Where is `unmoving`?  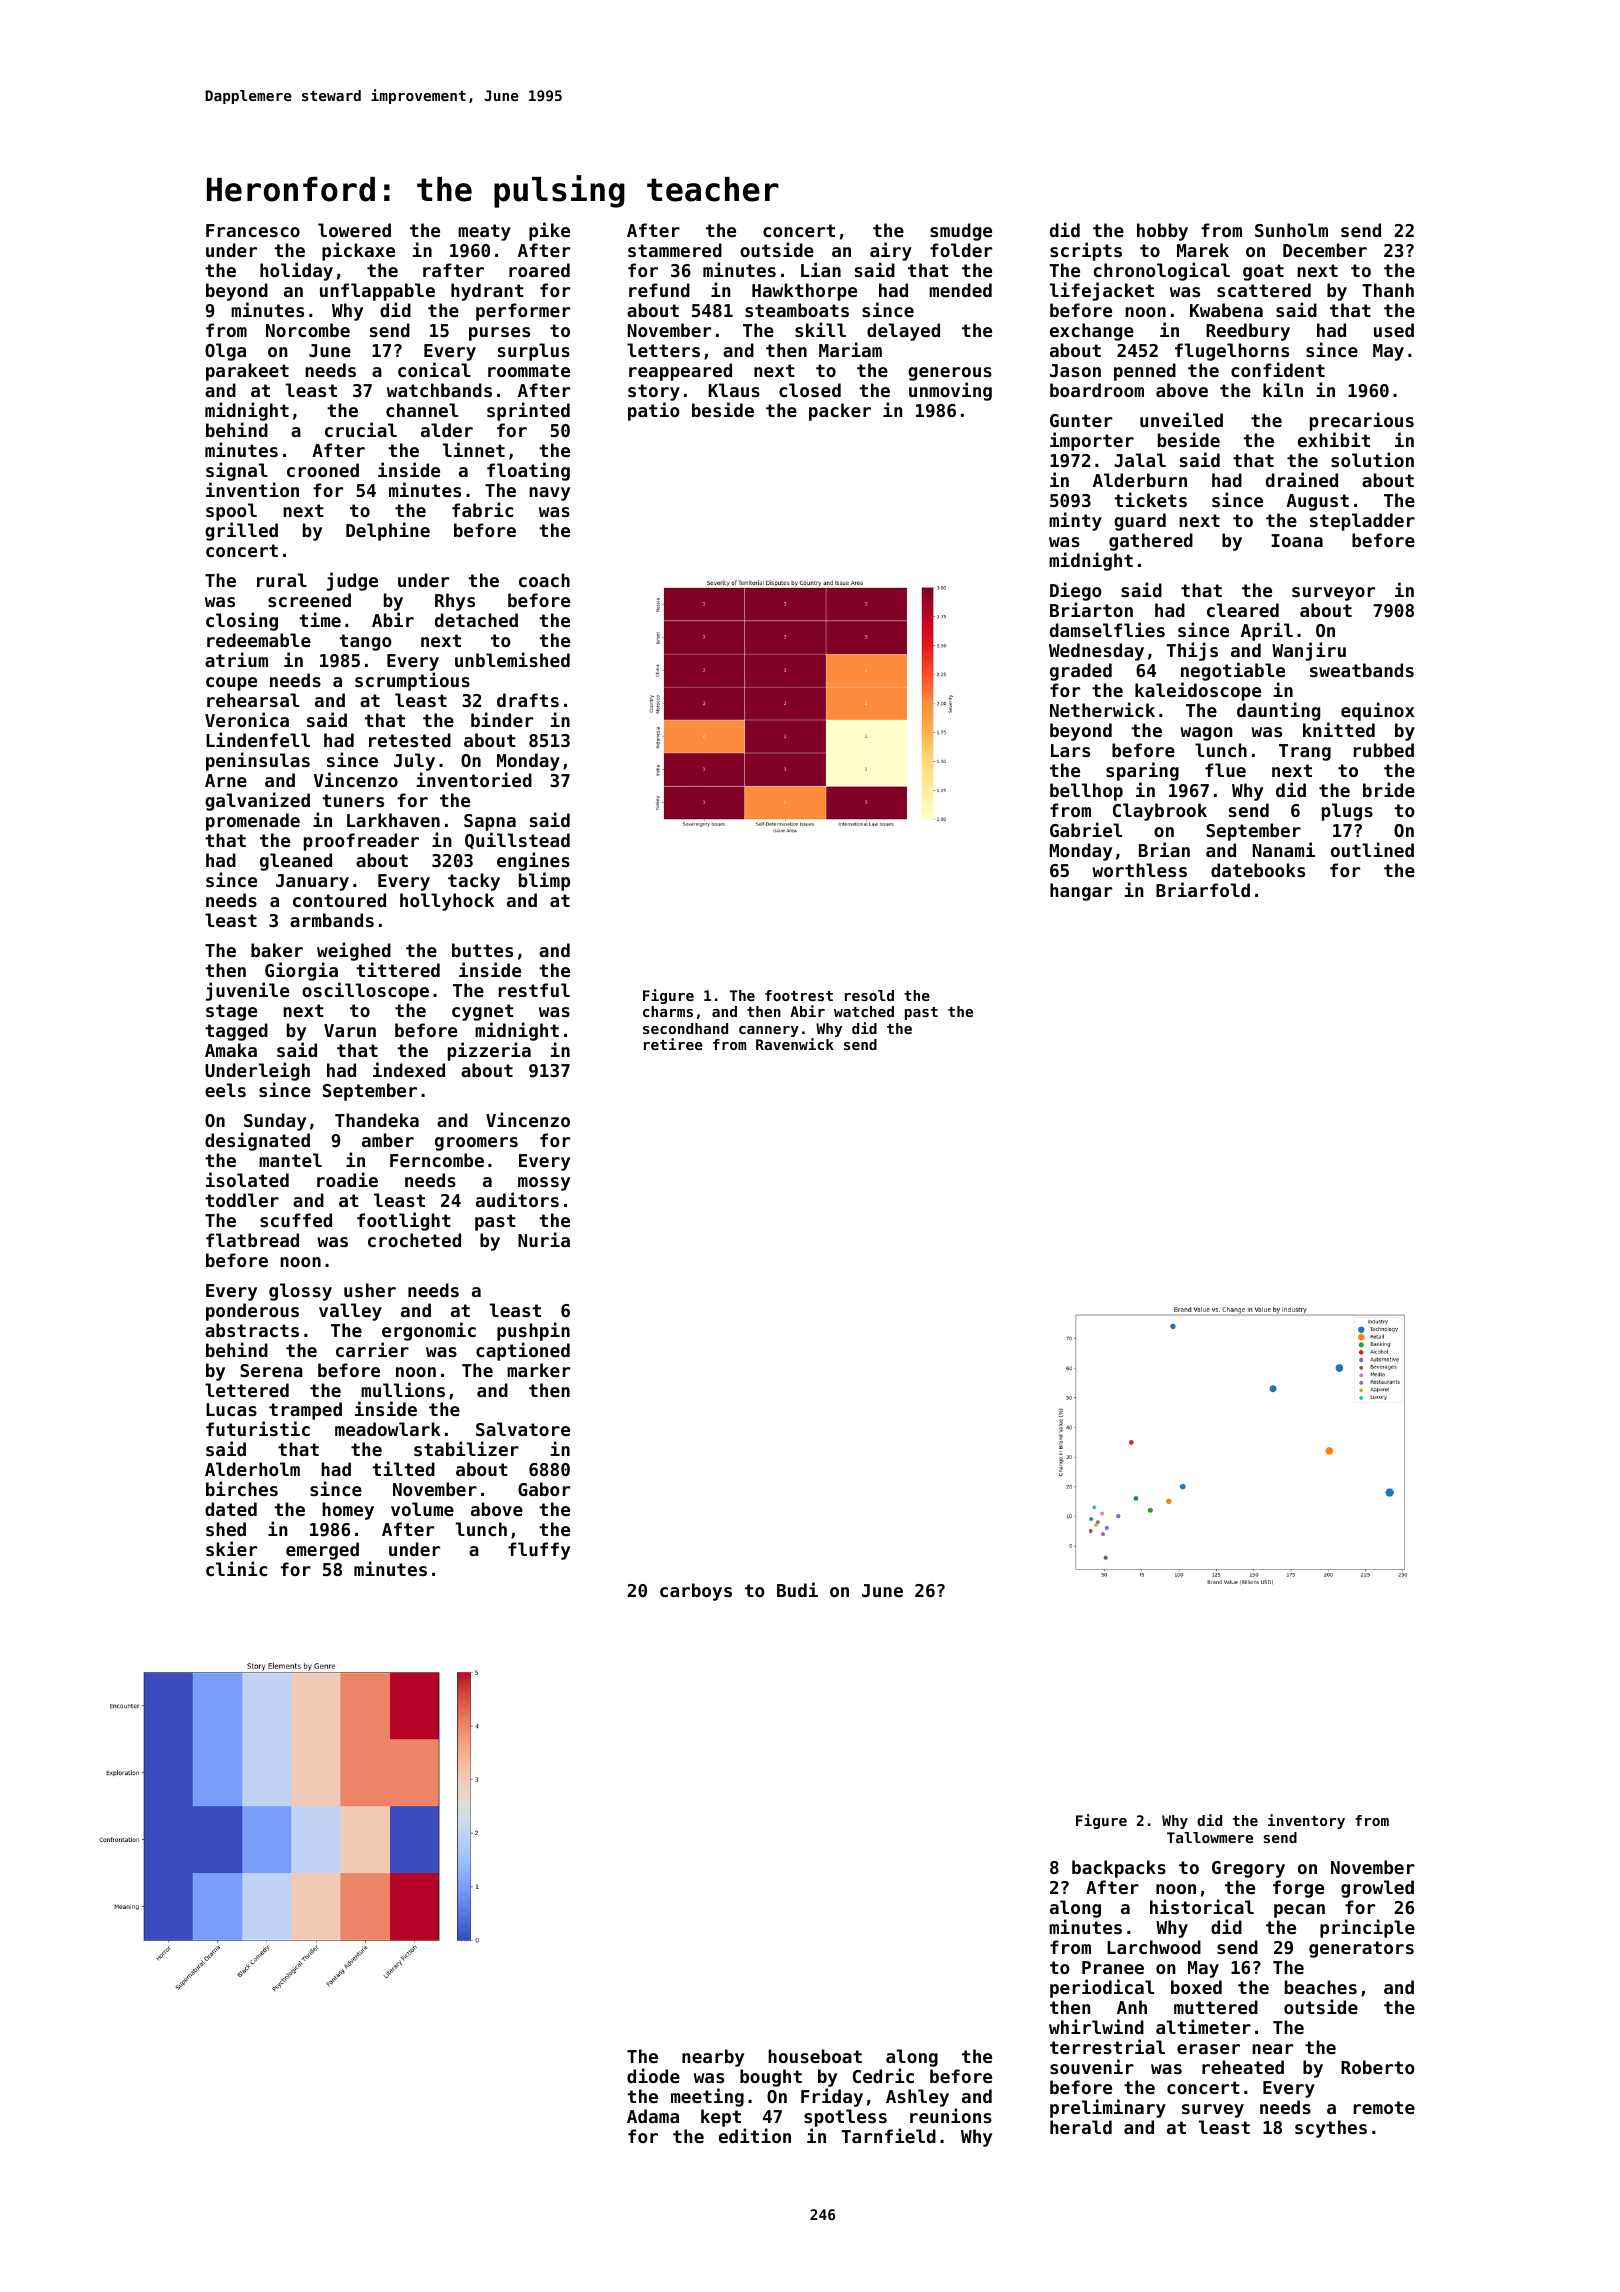 unmoving is located at coordinates (950, 391).
